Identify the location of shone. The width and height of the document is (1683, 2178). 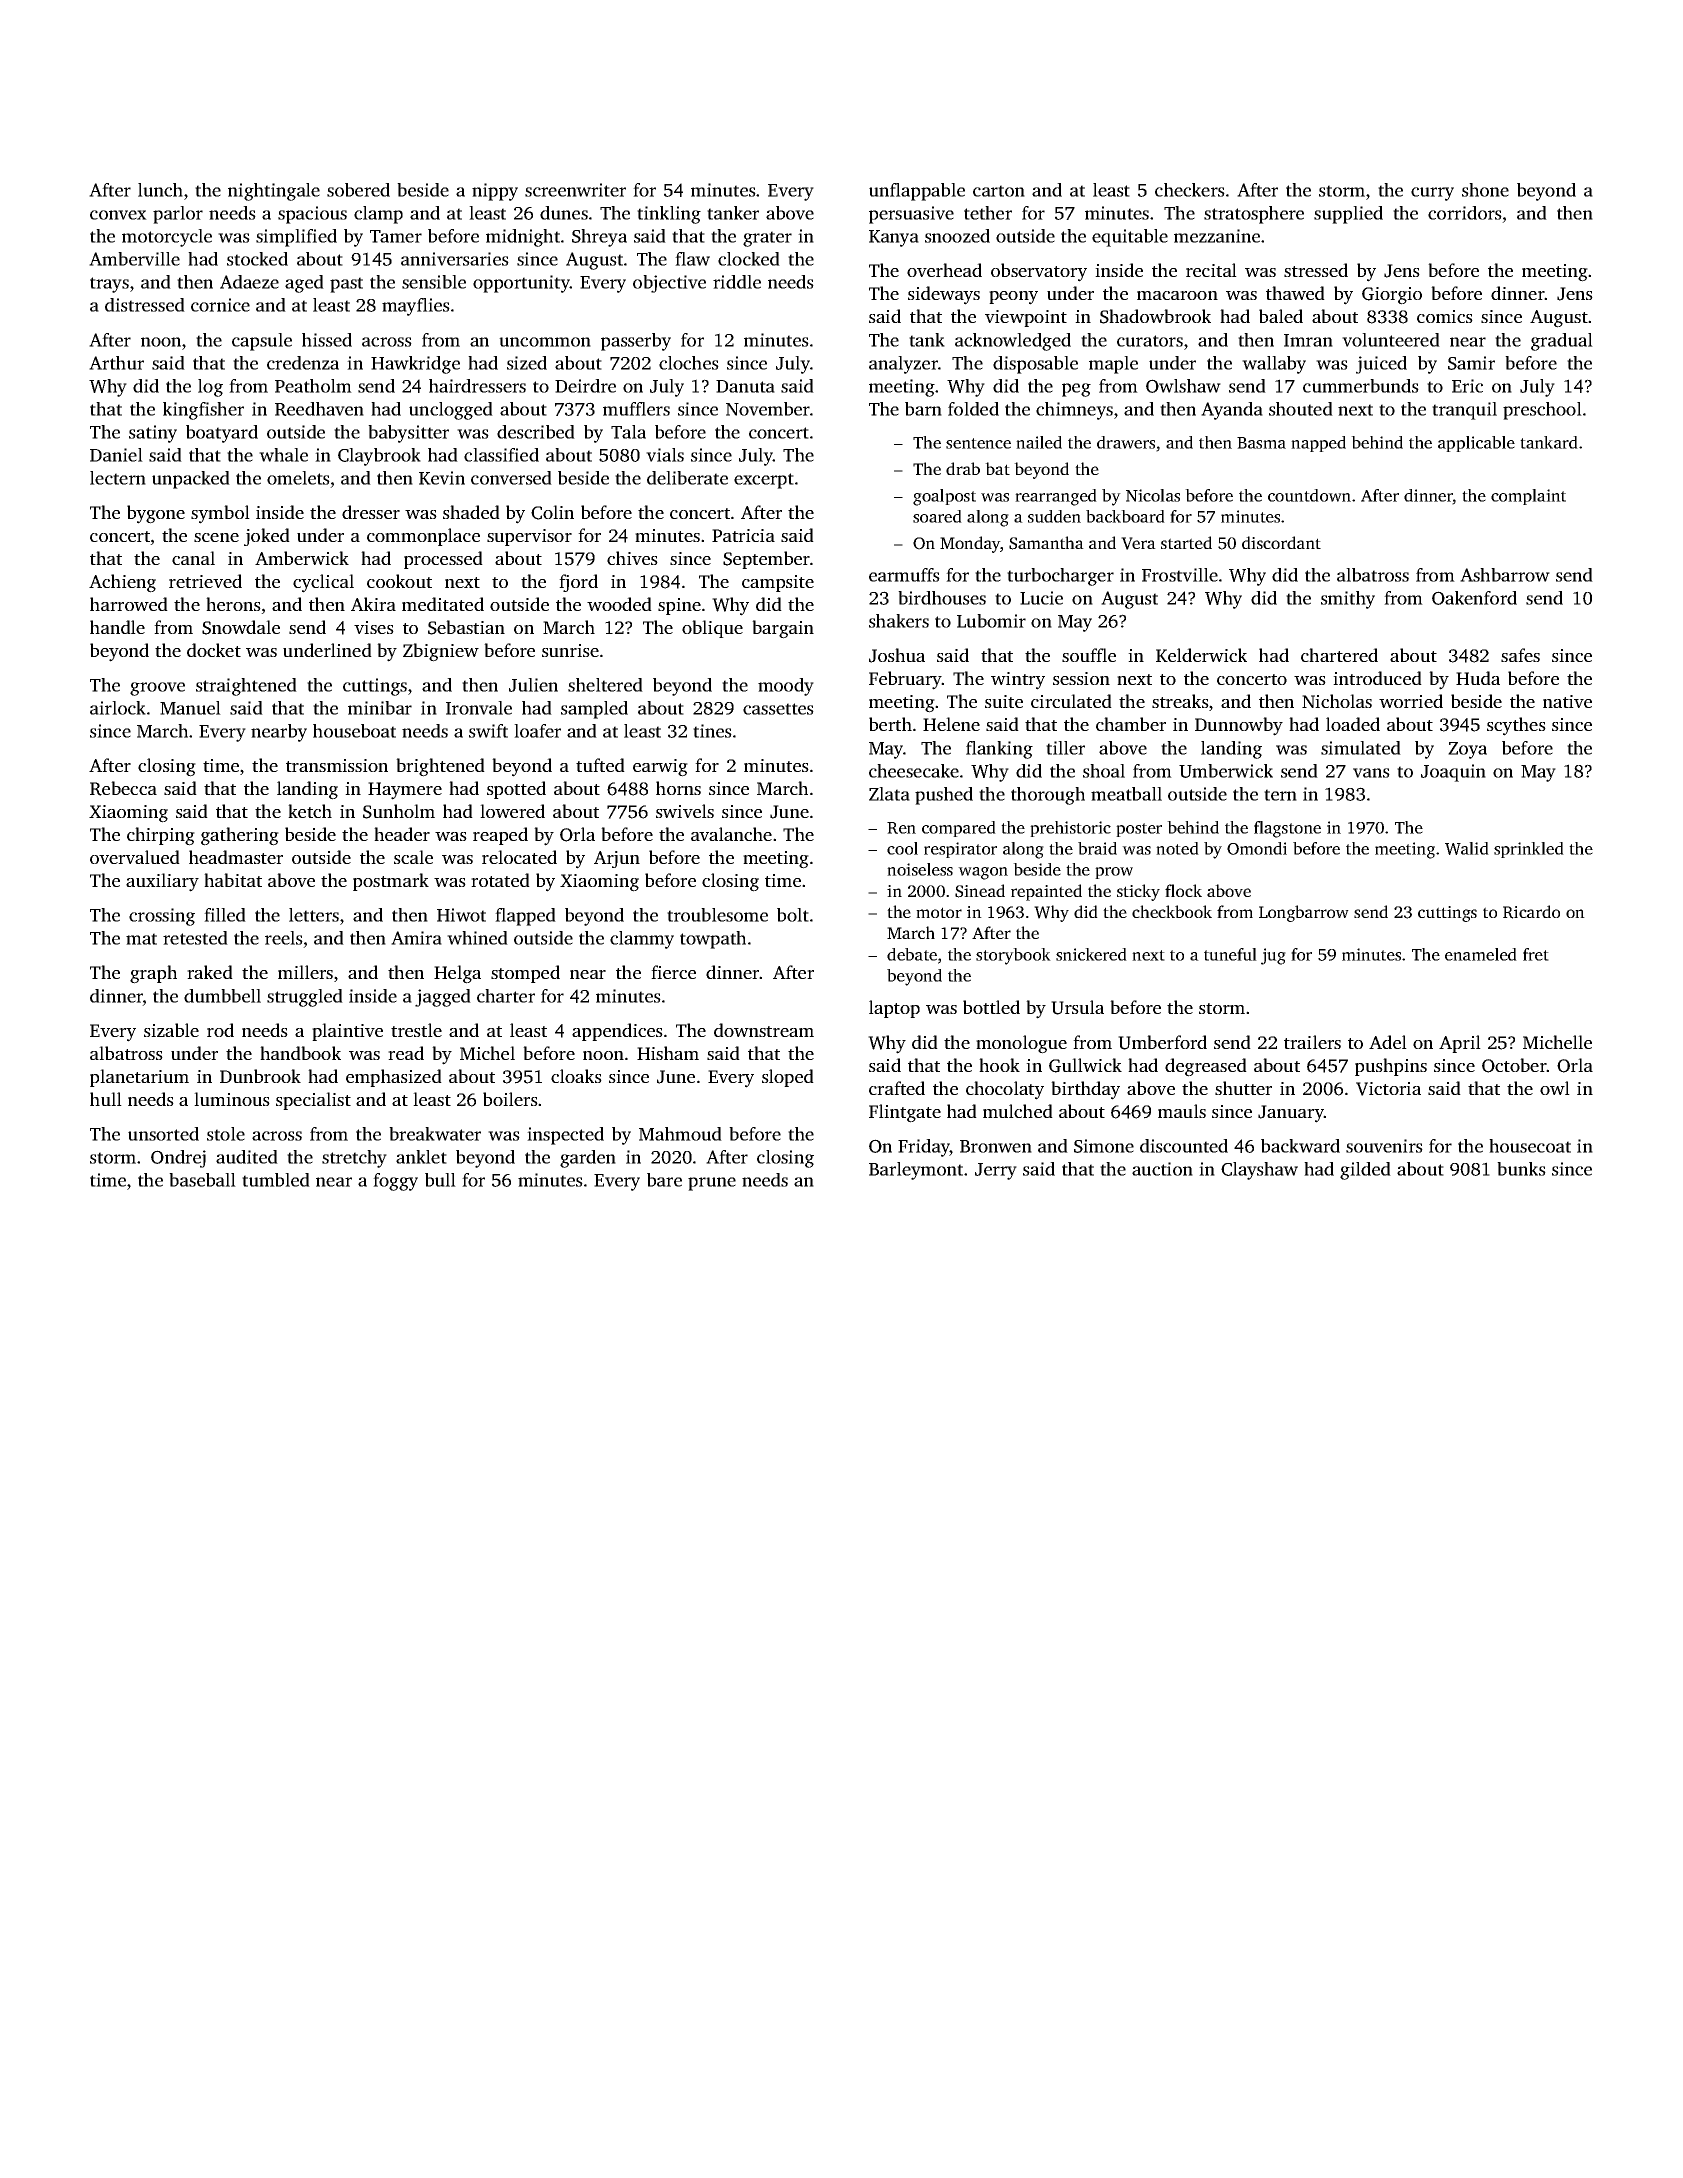
(1485, 190).
